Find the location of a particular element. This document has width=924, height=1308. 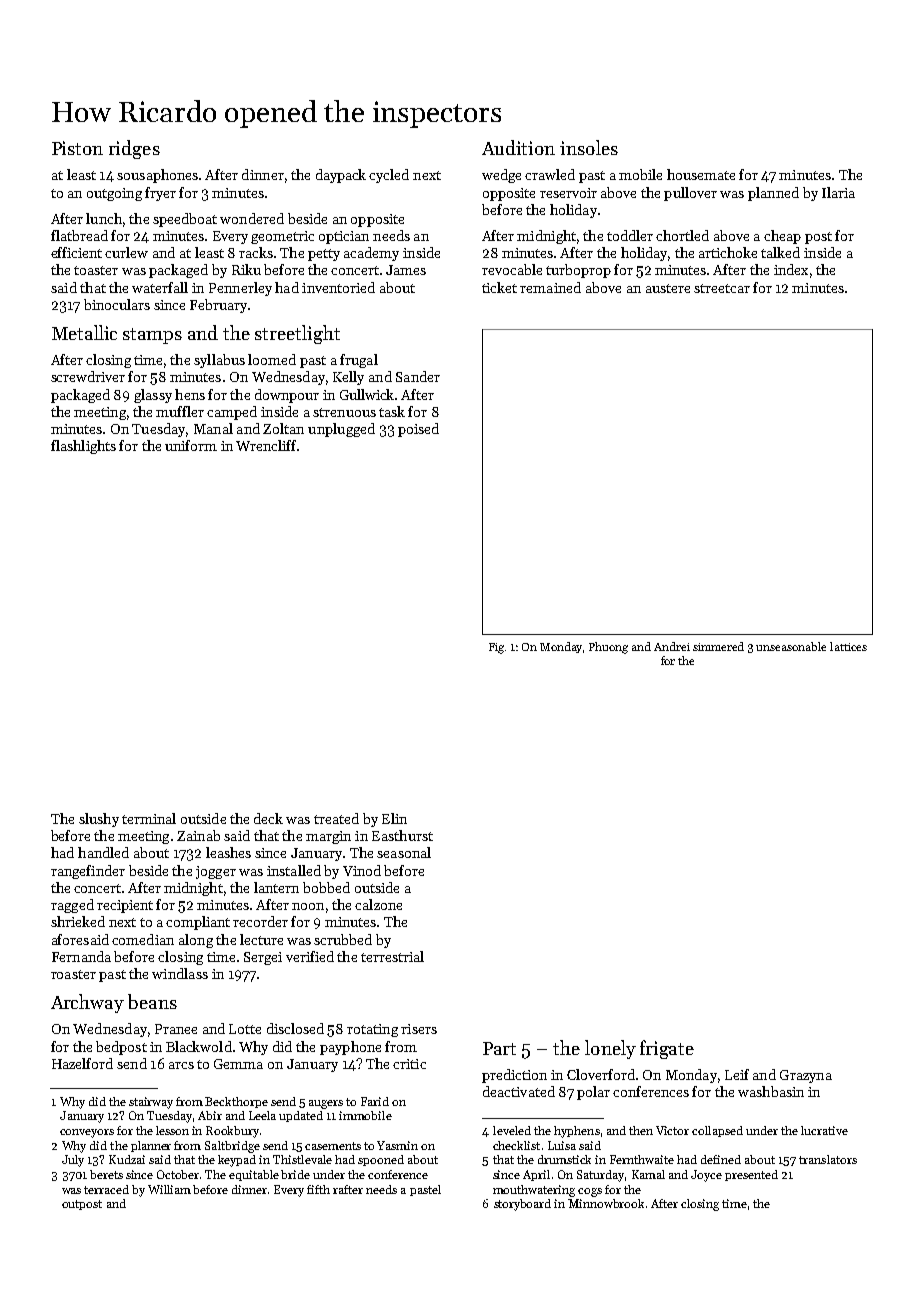

inventoried is located at coordinates (338, 287).
